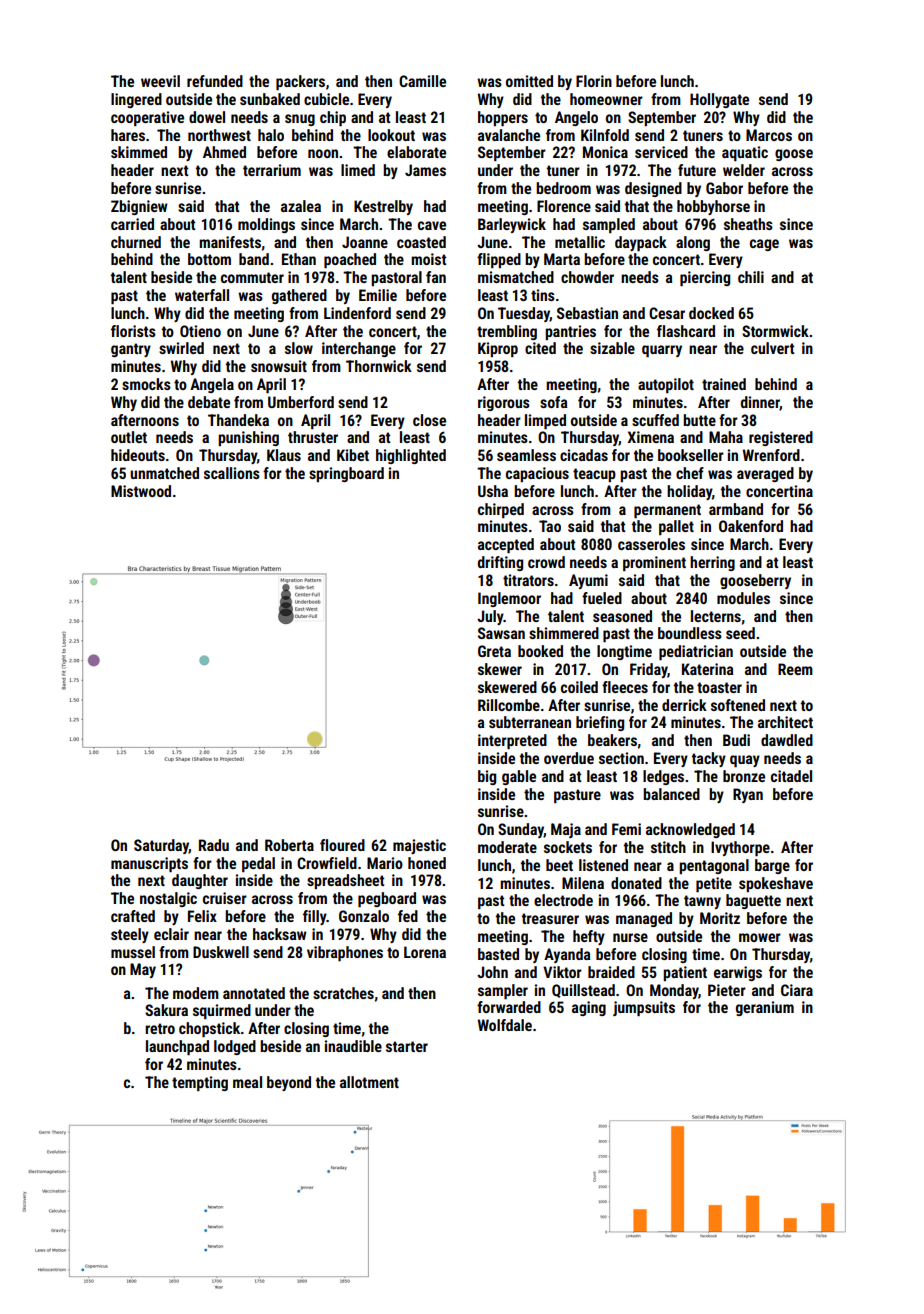 Image resolution: width=924 pixels, height=1314 pixels. I want to click on Hollygate, so click(719, 100).
